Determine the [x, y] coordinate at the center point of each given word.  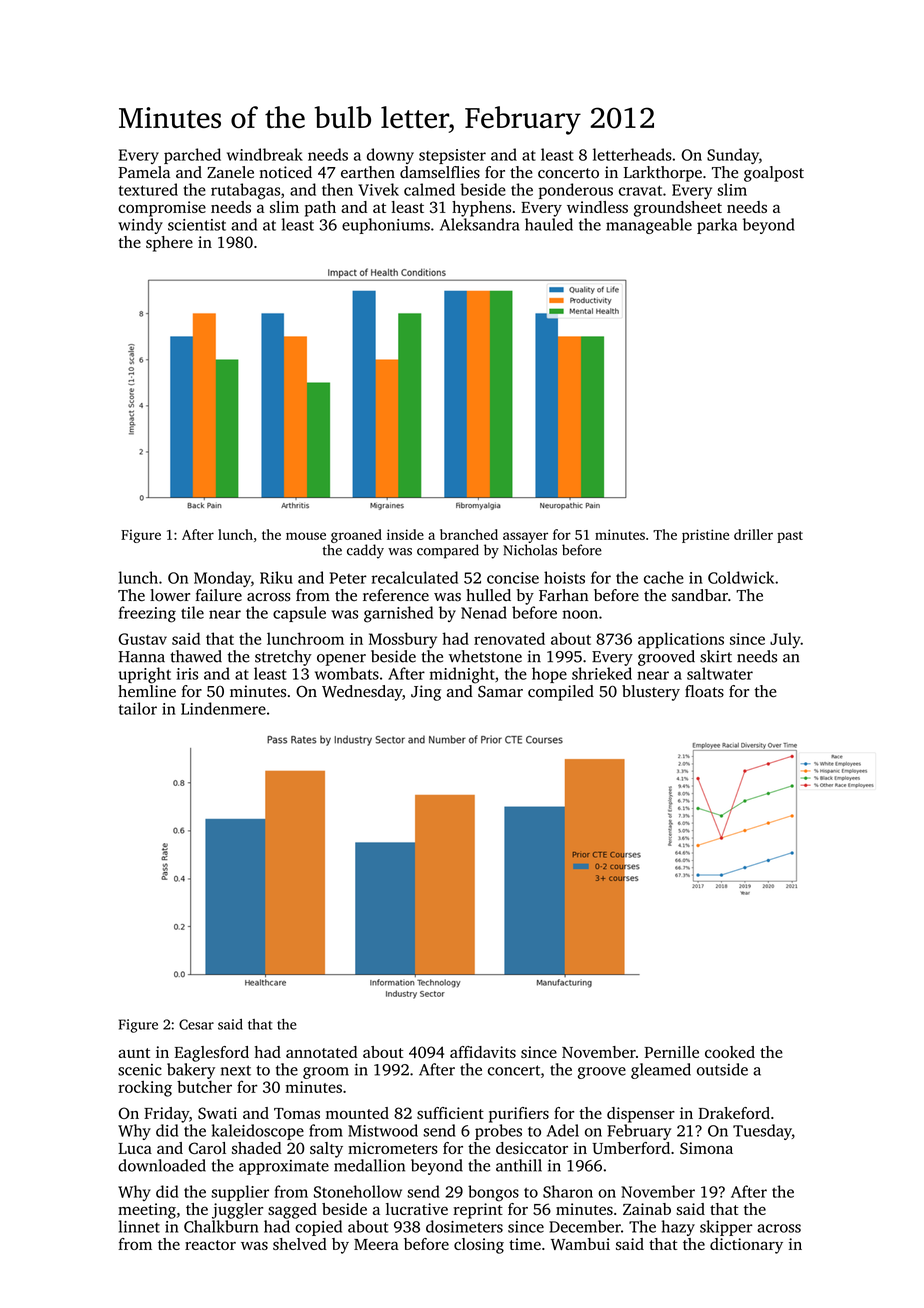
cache [664, 577]
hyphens [481, 209]
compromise [162, 209]
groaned [356, 536]
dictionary [746, 1246]
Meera [376, 1244]
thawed [196, 656]
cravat [640, 190]
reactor [210, 1245]
